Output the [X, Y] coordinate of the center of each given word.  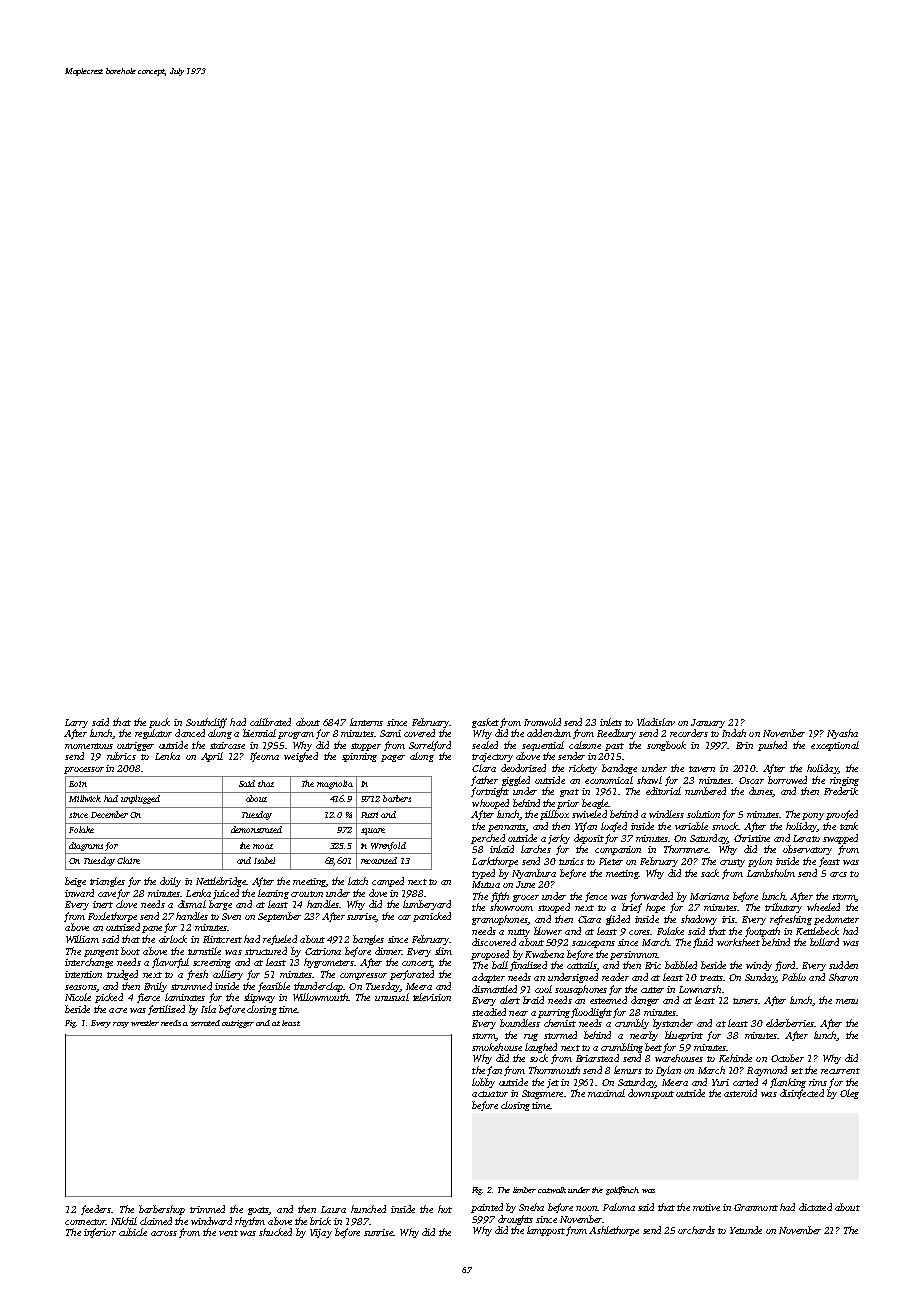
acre [118, 1010]
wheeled [823, 907]
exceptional [835, 746]
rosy [121, 1025]
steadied [489, 1012]
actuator [490, 1094]
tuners [745, 1001]
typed [483, 874]
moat [263, 846]
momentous [89, 746]
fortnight [490, 792]
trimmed [207, 1209]
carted [745, 1082]
